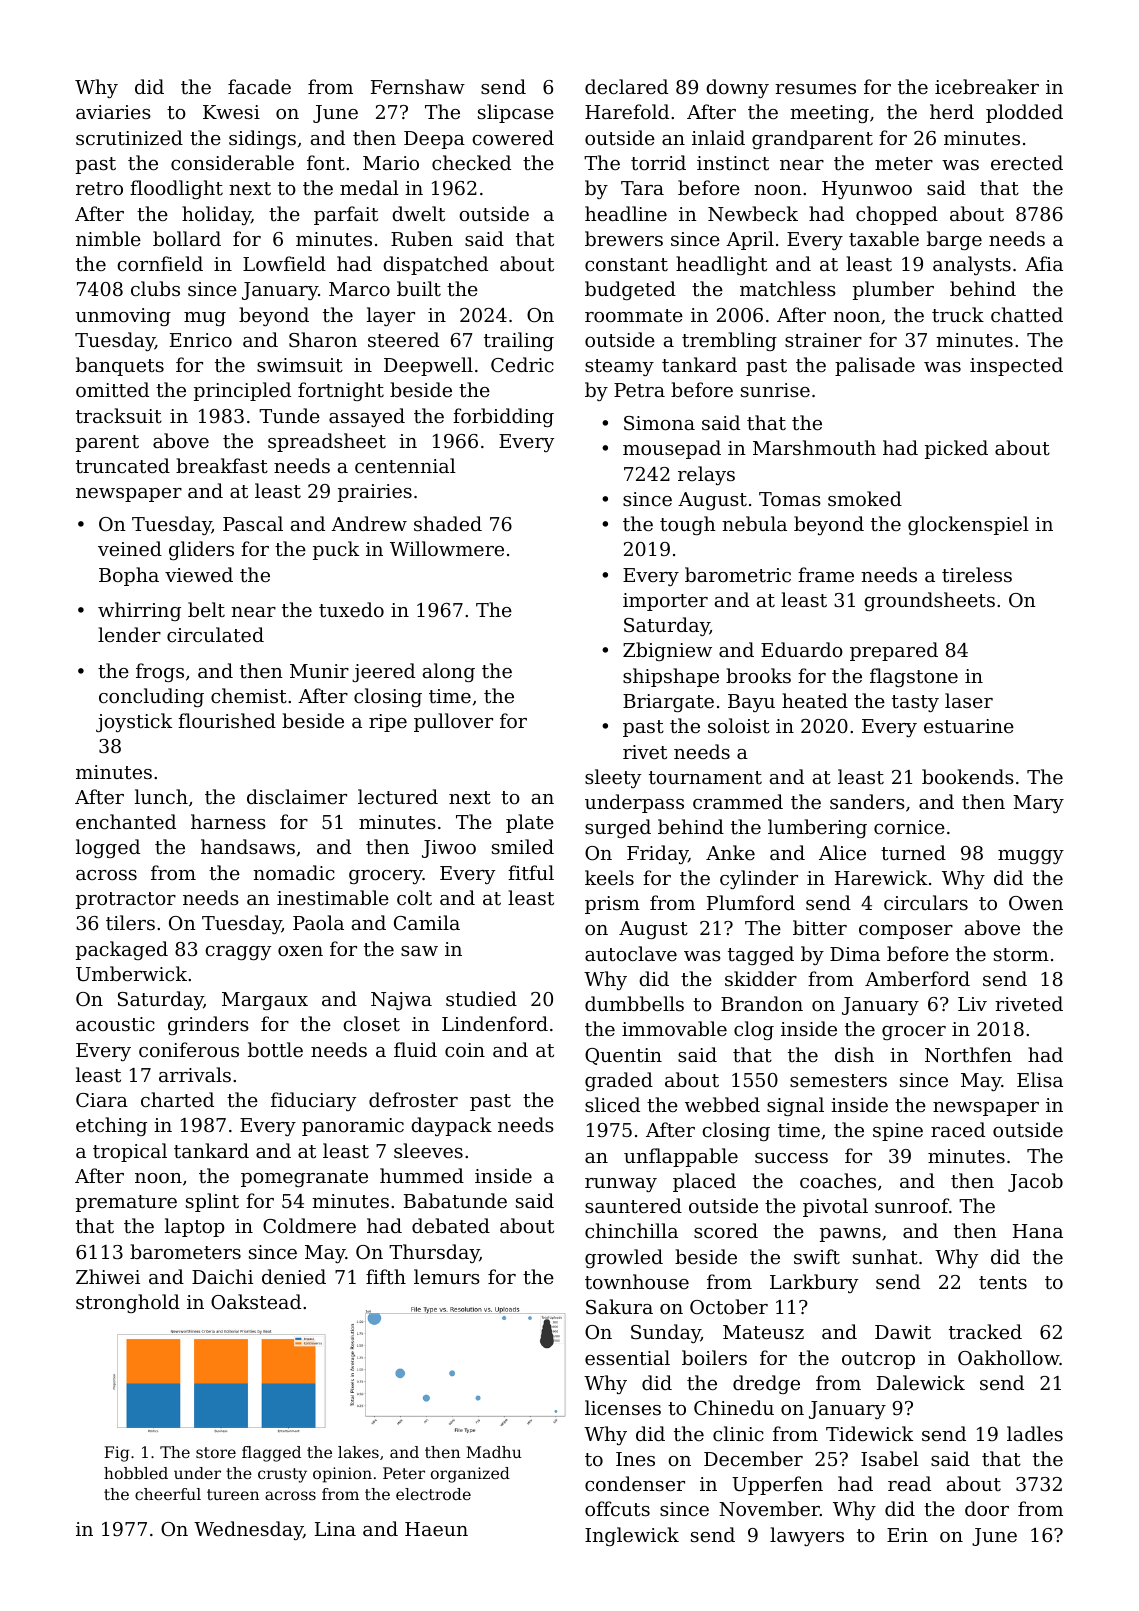  What do you see at coordinates (168, 1494) in the screenshot?
I see `cheerful` at bounding box center [168, 1494].
